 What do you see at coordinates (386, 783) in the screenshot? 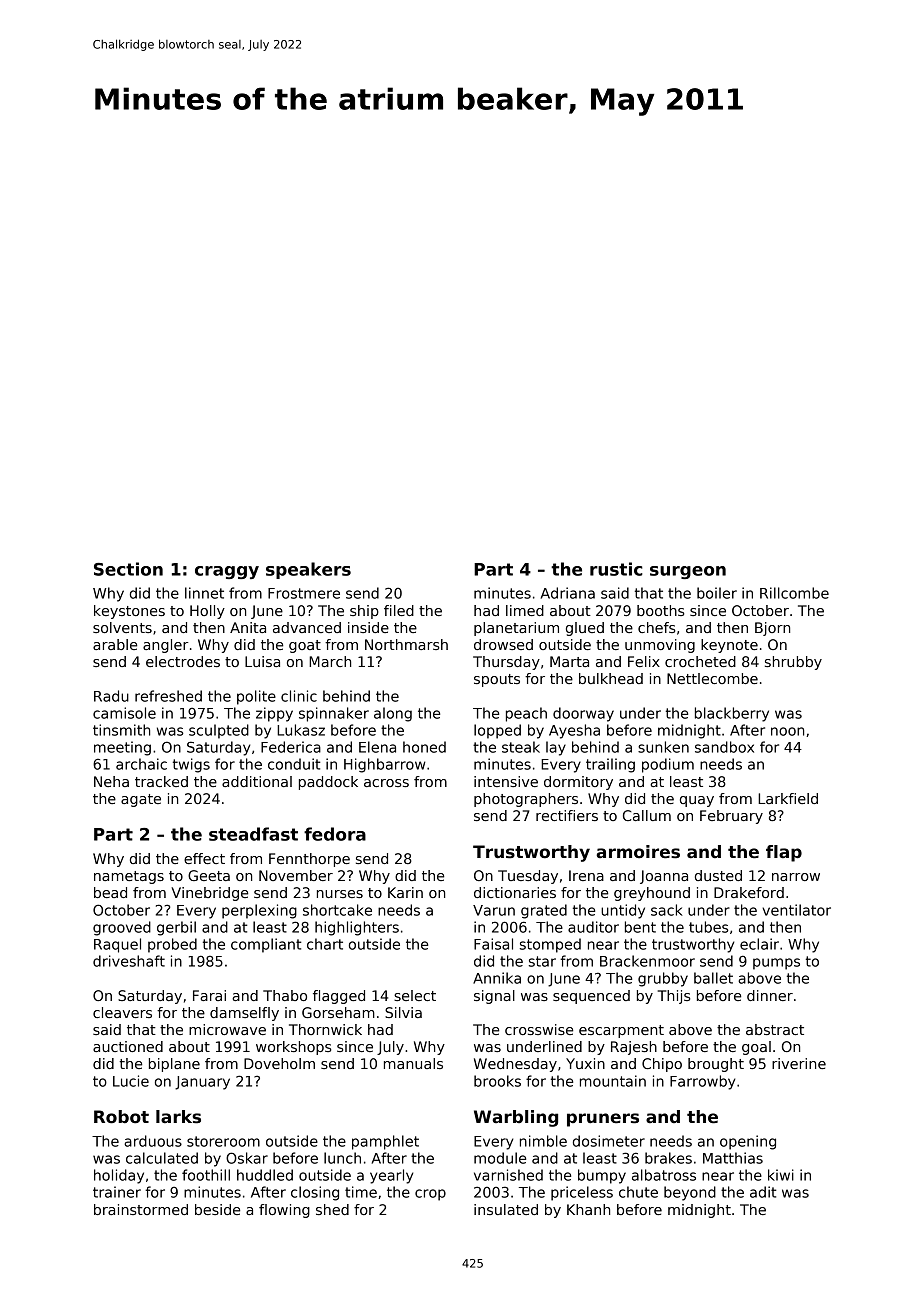
I see `across` at bounding box center [386, 783].
